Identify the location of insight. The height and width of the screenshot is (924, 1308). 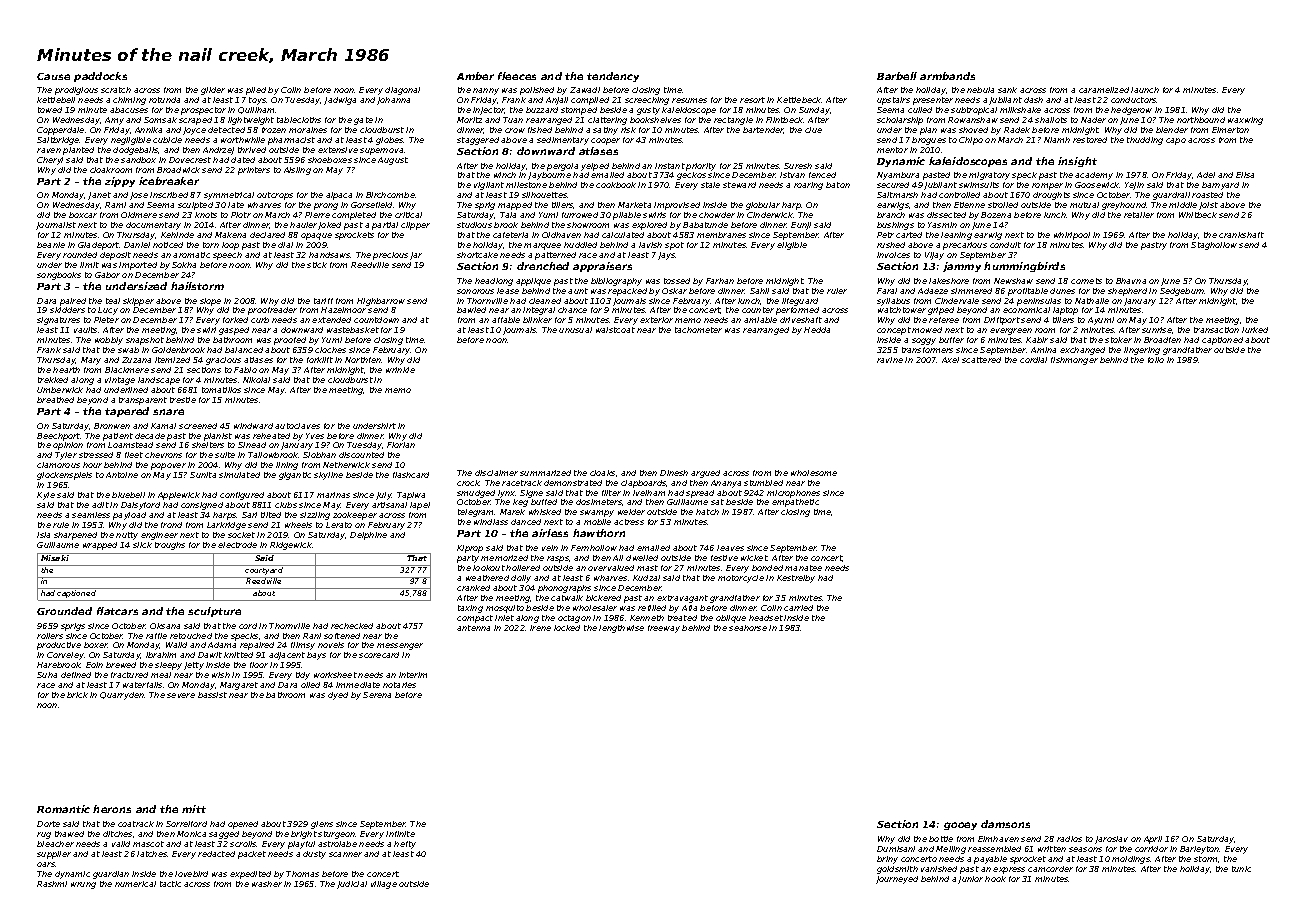
(1077, 162).
